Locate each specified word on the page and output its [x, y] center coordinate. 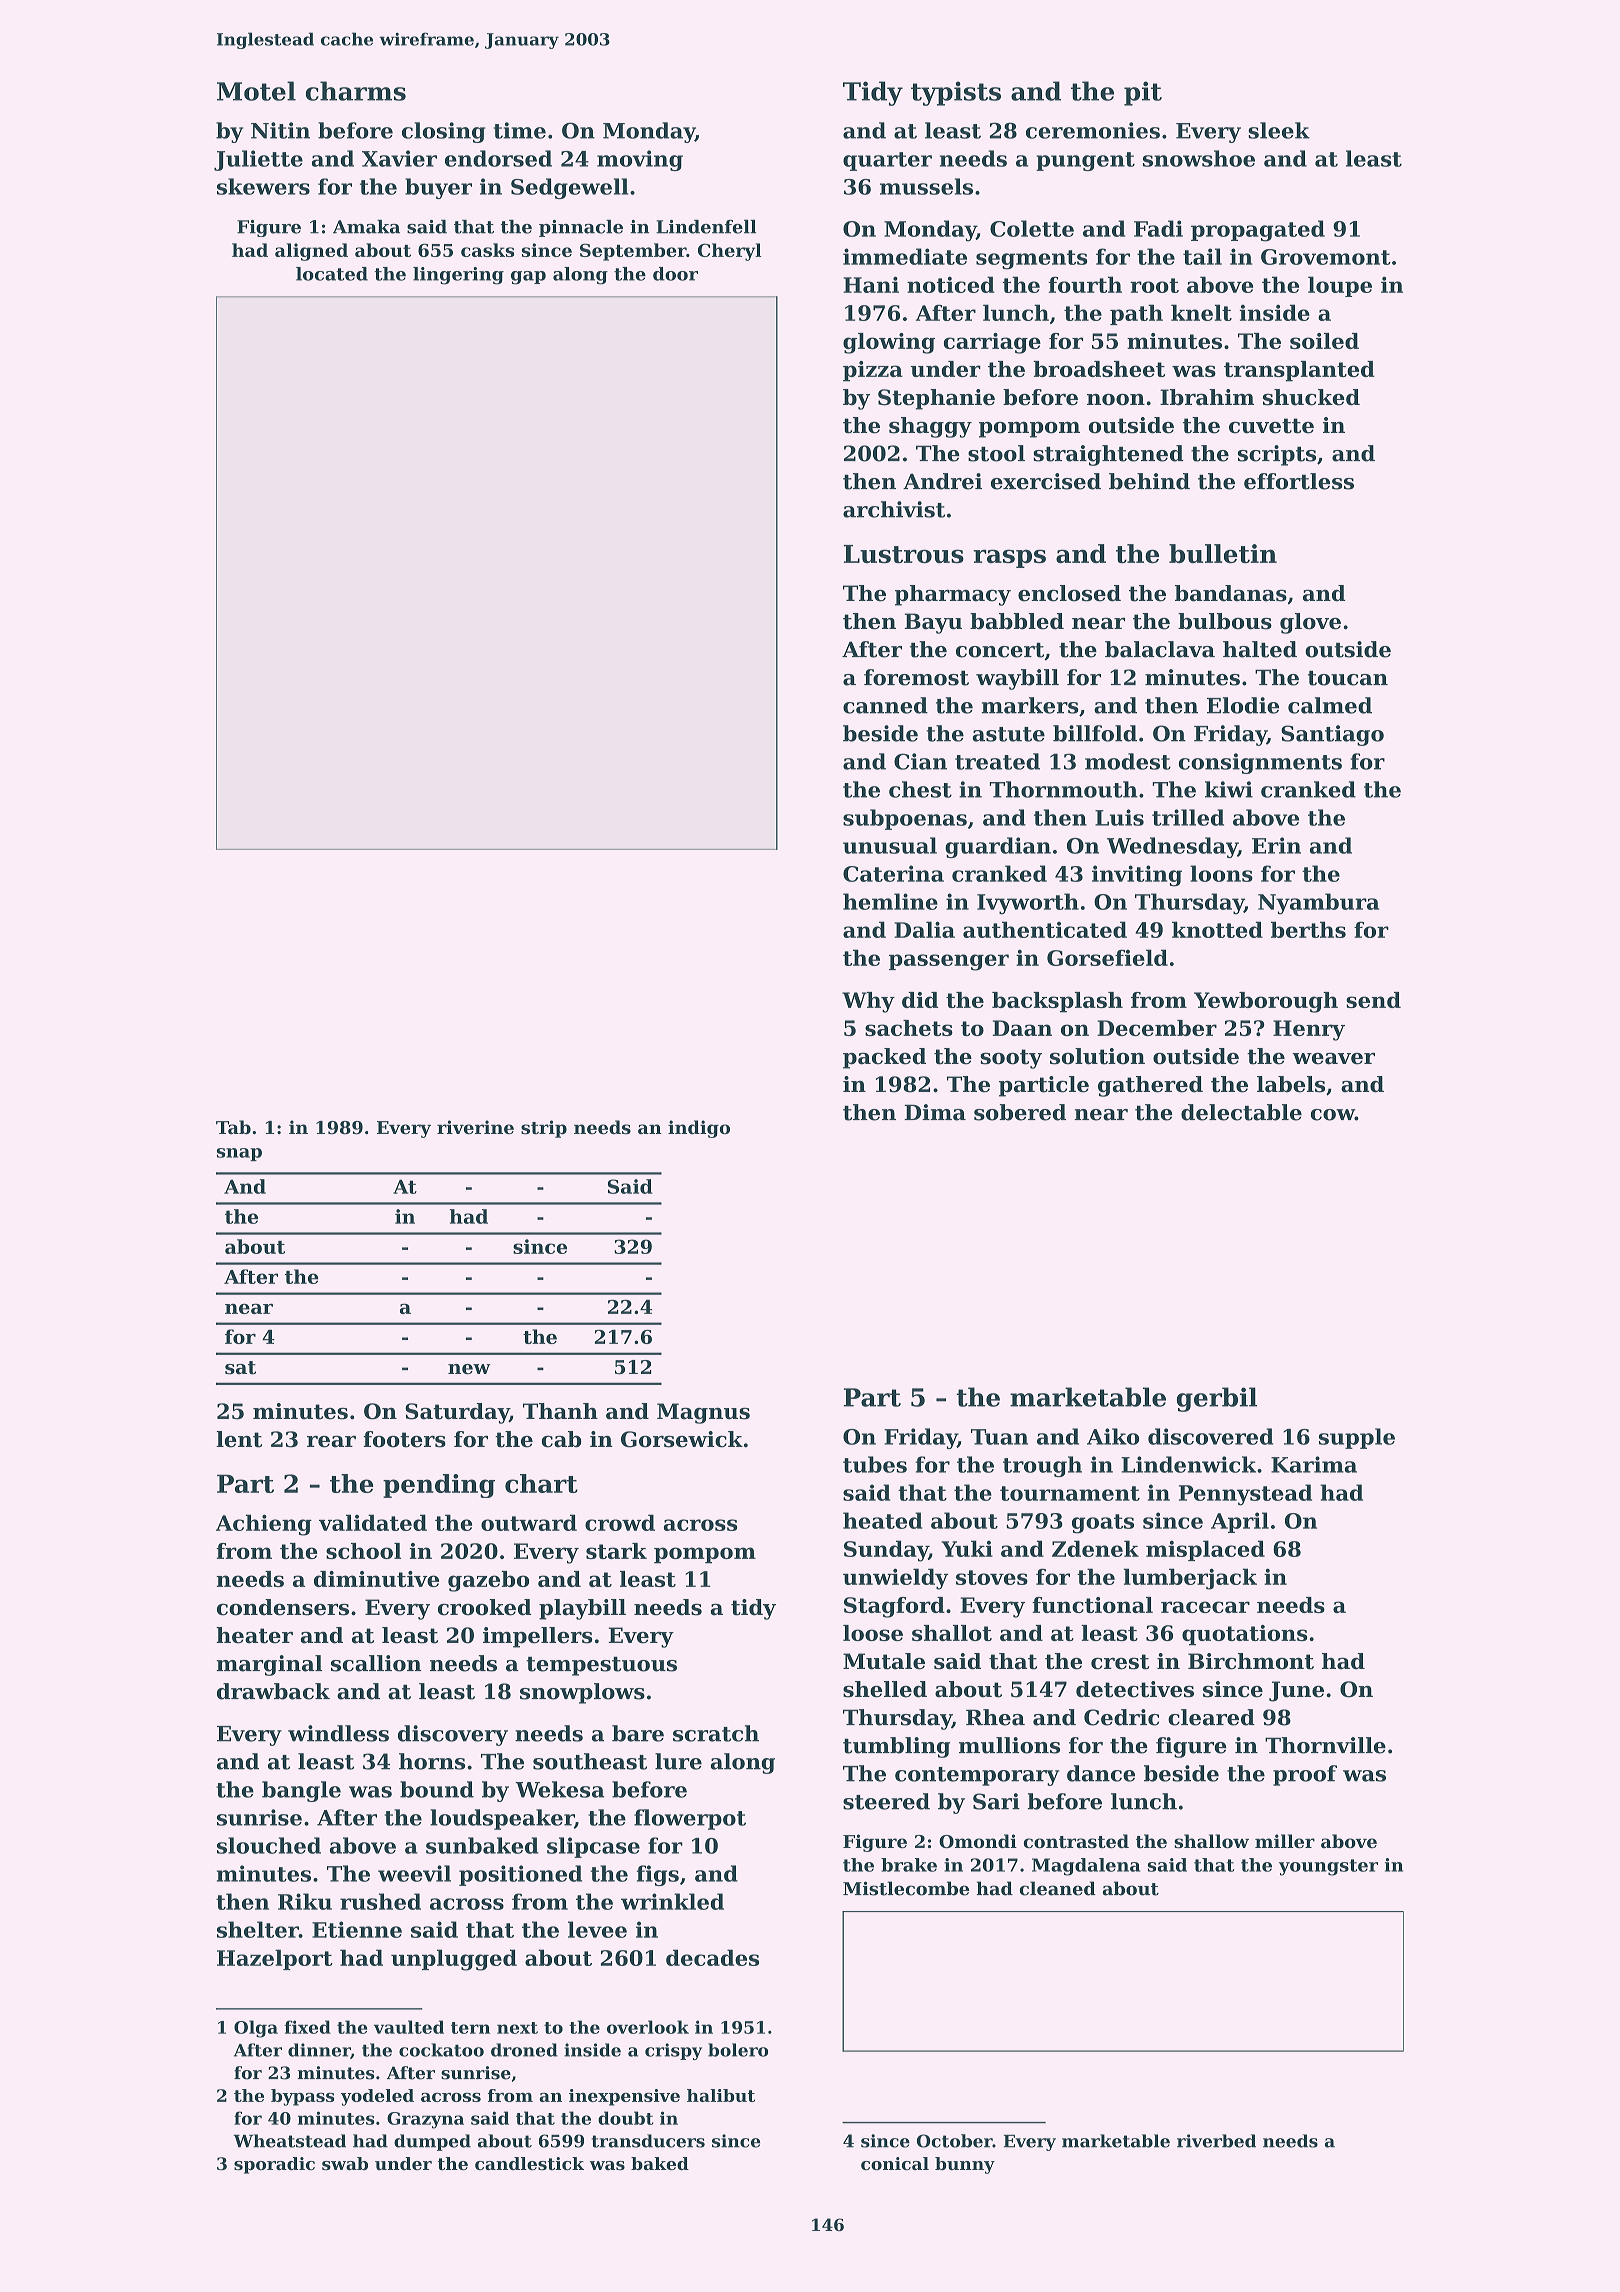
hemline [890, 901]
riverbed [1216, 2141]
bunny [965, 2165]
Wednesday [1172, 847]
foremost [916, 677]
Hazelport [275, 1959]
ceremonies [1093, 130]
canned [885, 705]
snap [239, 1154]
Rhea [995, 1717]
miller [1285, 1841]
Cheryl [730, 252]
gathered [1150, 1086]
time [520, 130]
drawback [273, 1691]
